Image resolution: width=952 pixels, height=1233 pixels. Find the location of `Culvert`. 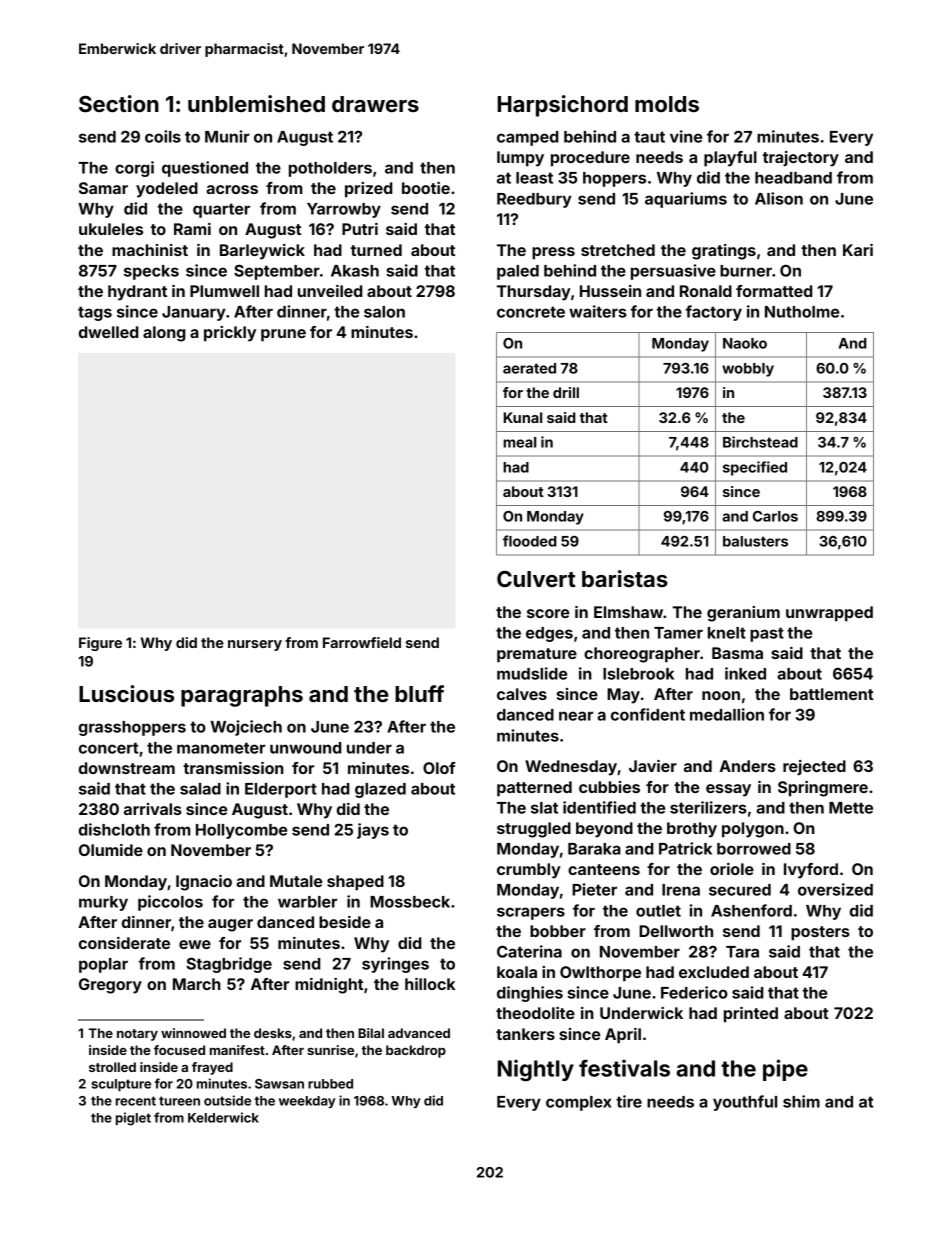

Culvert is located at coordinates (536, 579).
